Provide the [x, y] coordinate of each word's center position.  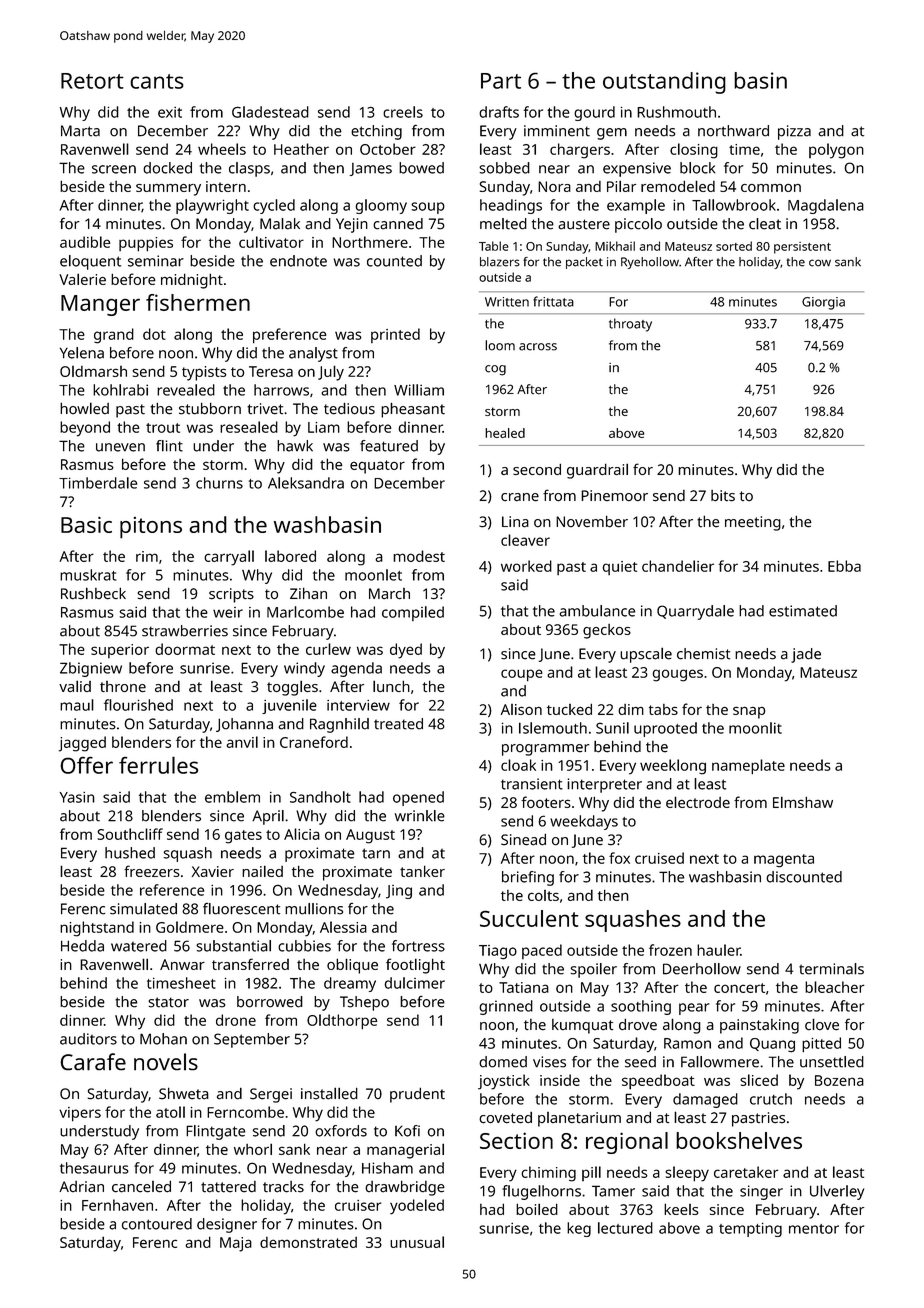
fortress [418, 946]
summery [168, 190]
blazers [500, 262]
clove [822, 1024]
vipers [80, 1114]
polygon [836, 151]
